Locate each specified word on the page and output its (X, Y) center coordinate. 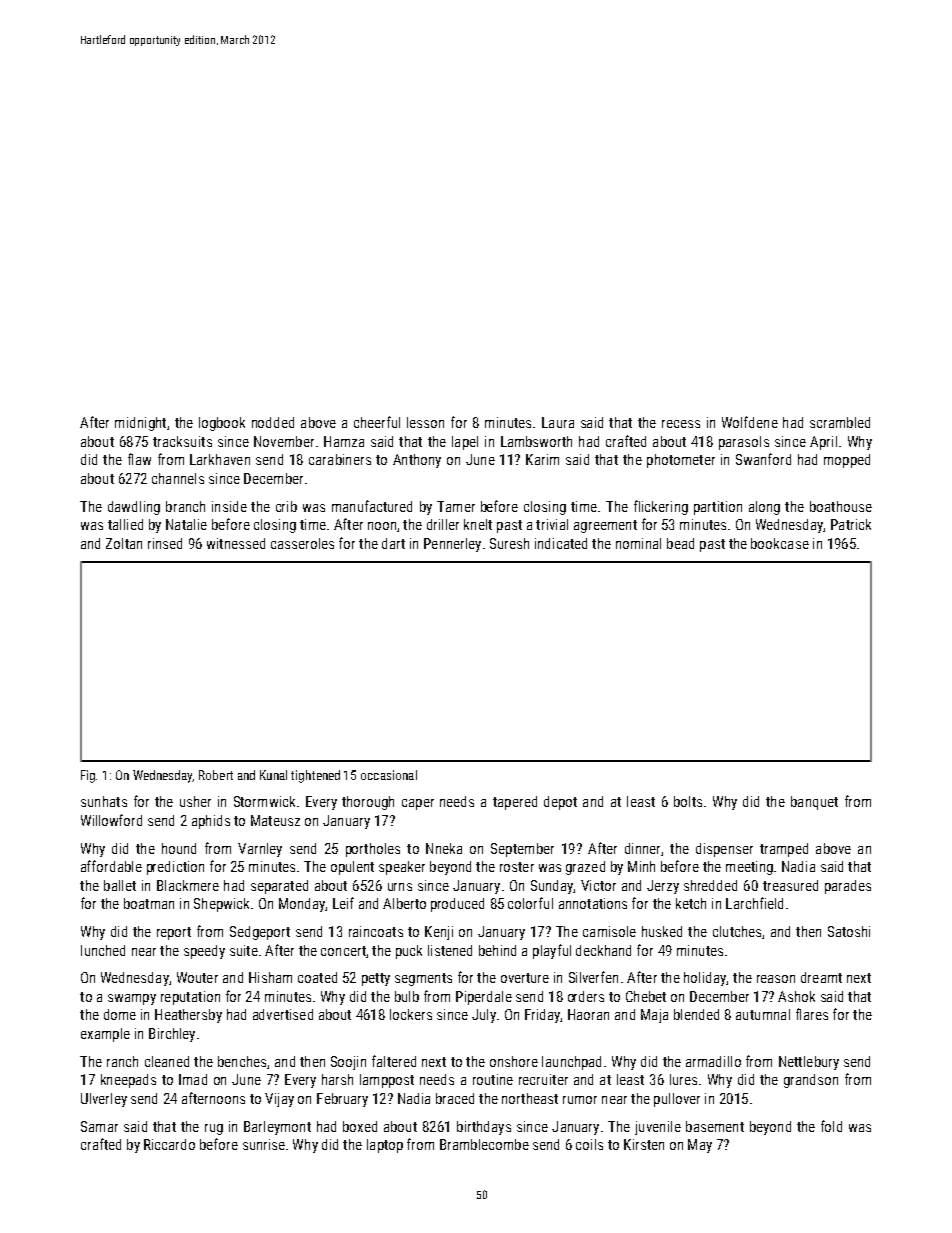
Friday (542, 1016)
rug (214, 1129)
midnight (140, 424)
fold (831, 1126)
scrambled (840, 422)
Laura (558, 422)
